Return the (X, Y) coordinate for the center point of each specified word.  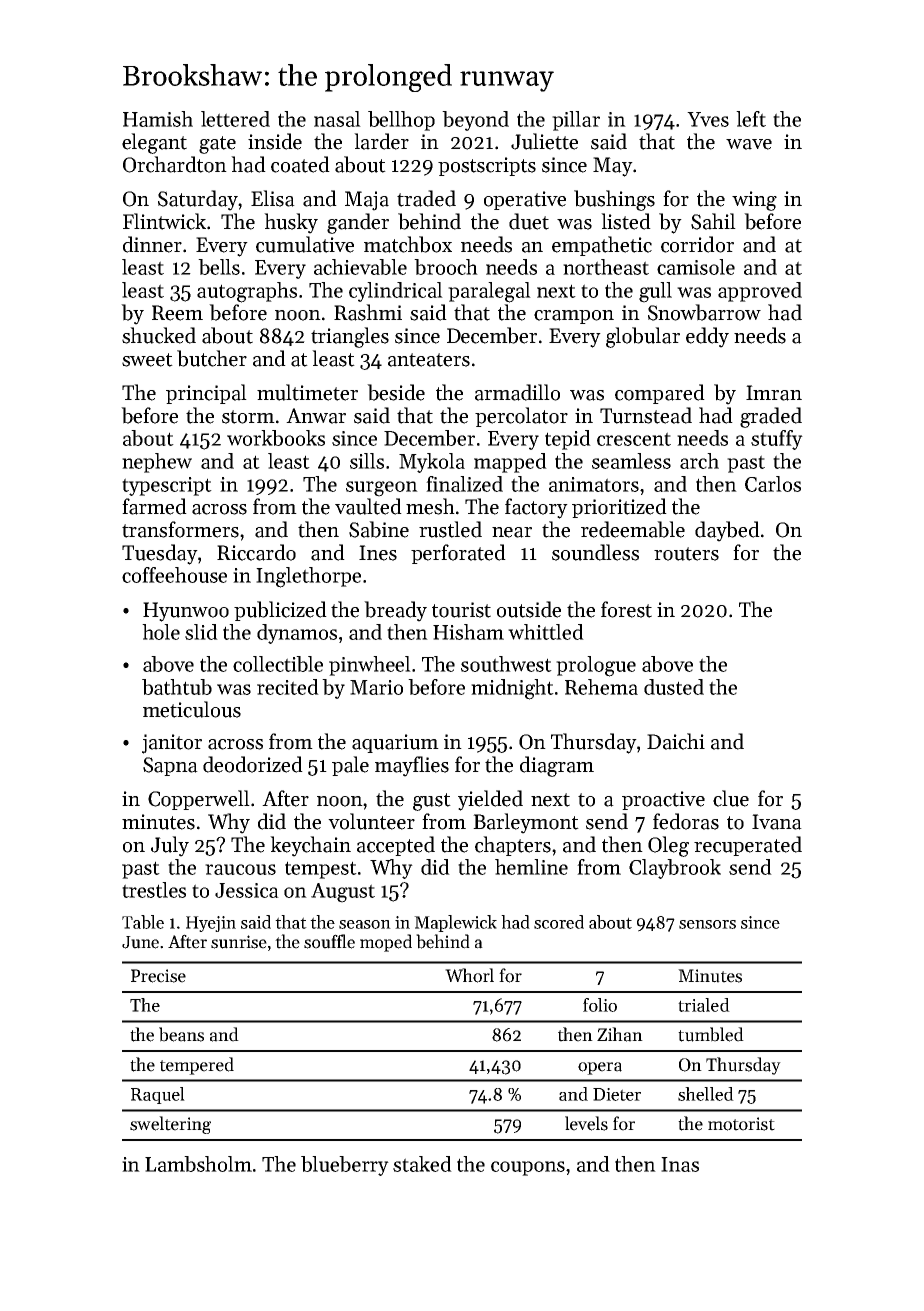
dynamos (297, 634)
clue (731, 798)
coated (300, 164)
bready (395, 611)
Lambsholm (198, 1164)
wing (754, 201)
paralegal (489, 292)
